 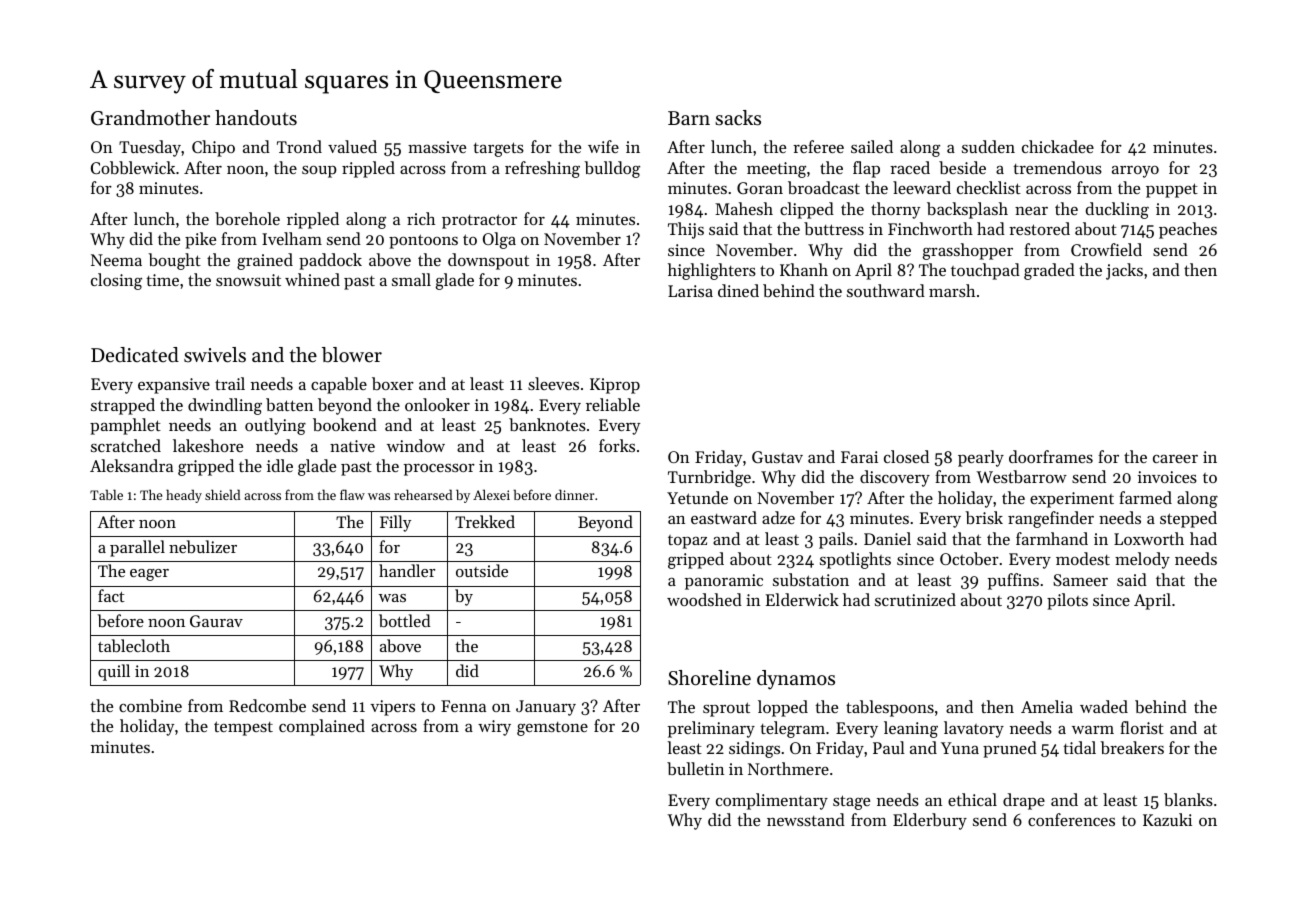 I want to click on small, so click(x=411, y=279).
